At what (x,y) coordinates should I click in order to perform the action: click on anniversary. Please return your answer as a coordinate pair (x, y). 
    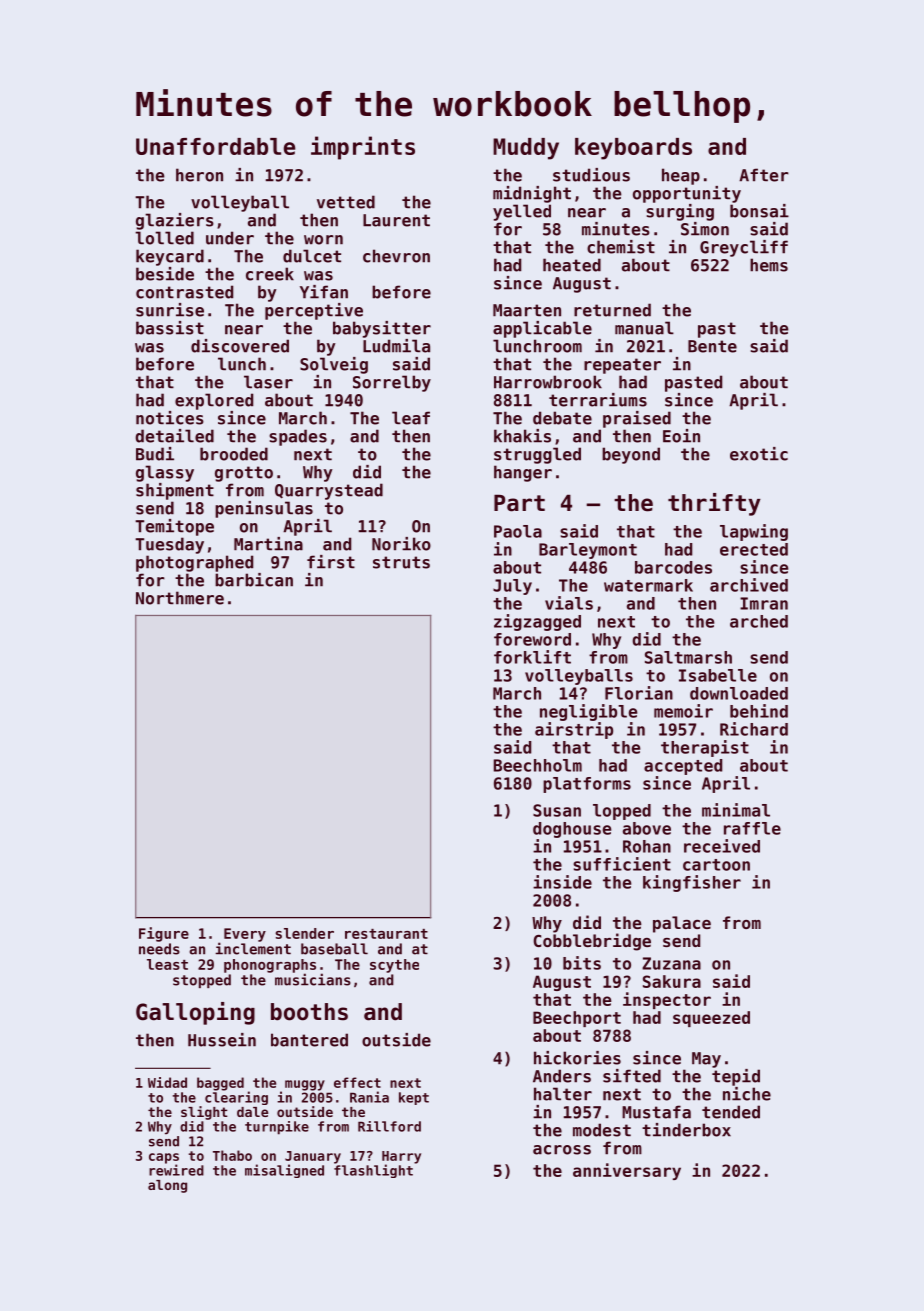
    Looking at the image, I should click on (627, 1171).
